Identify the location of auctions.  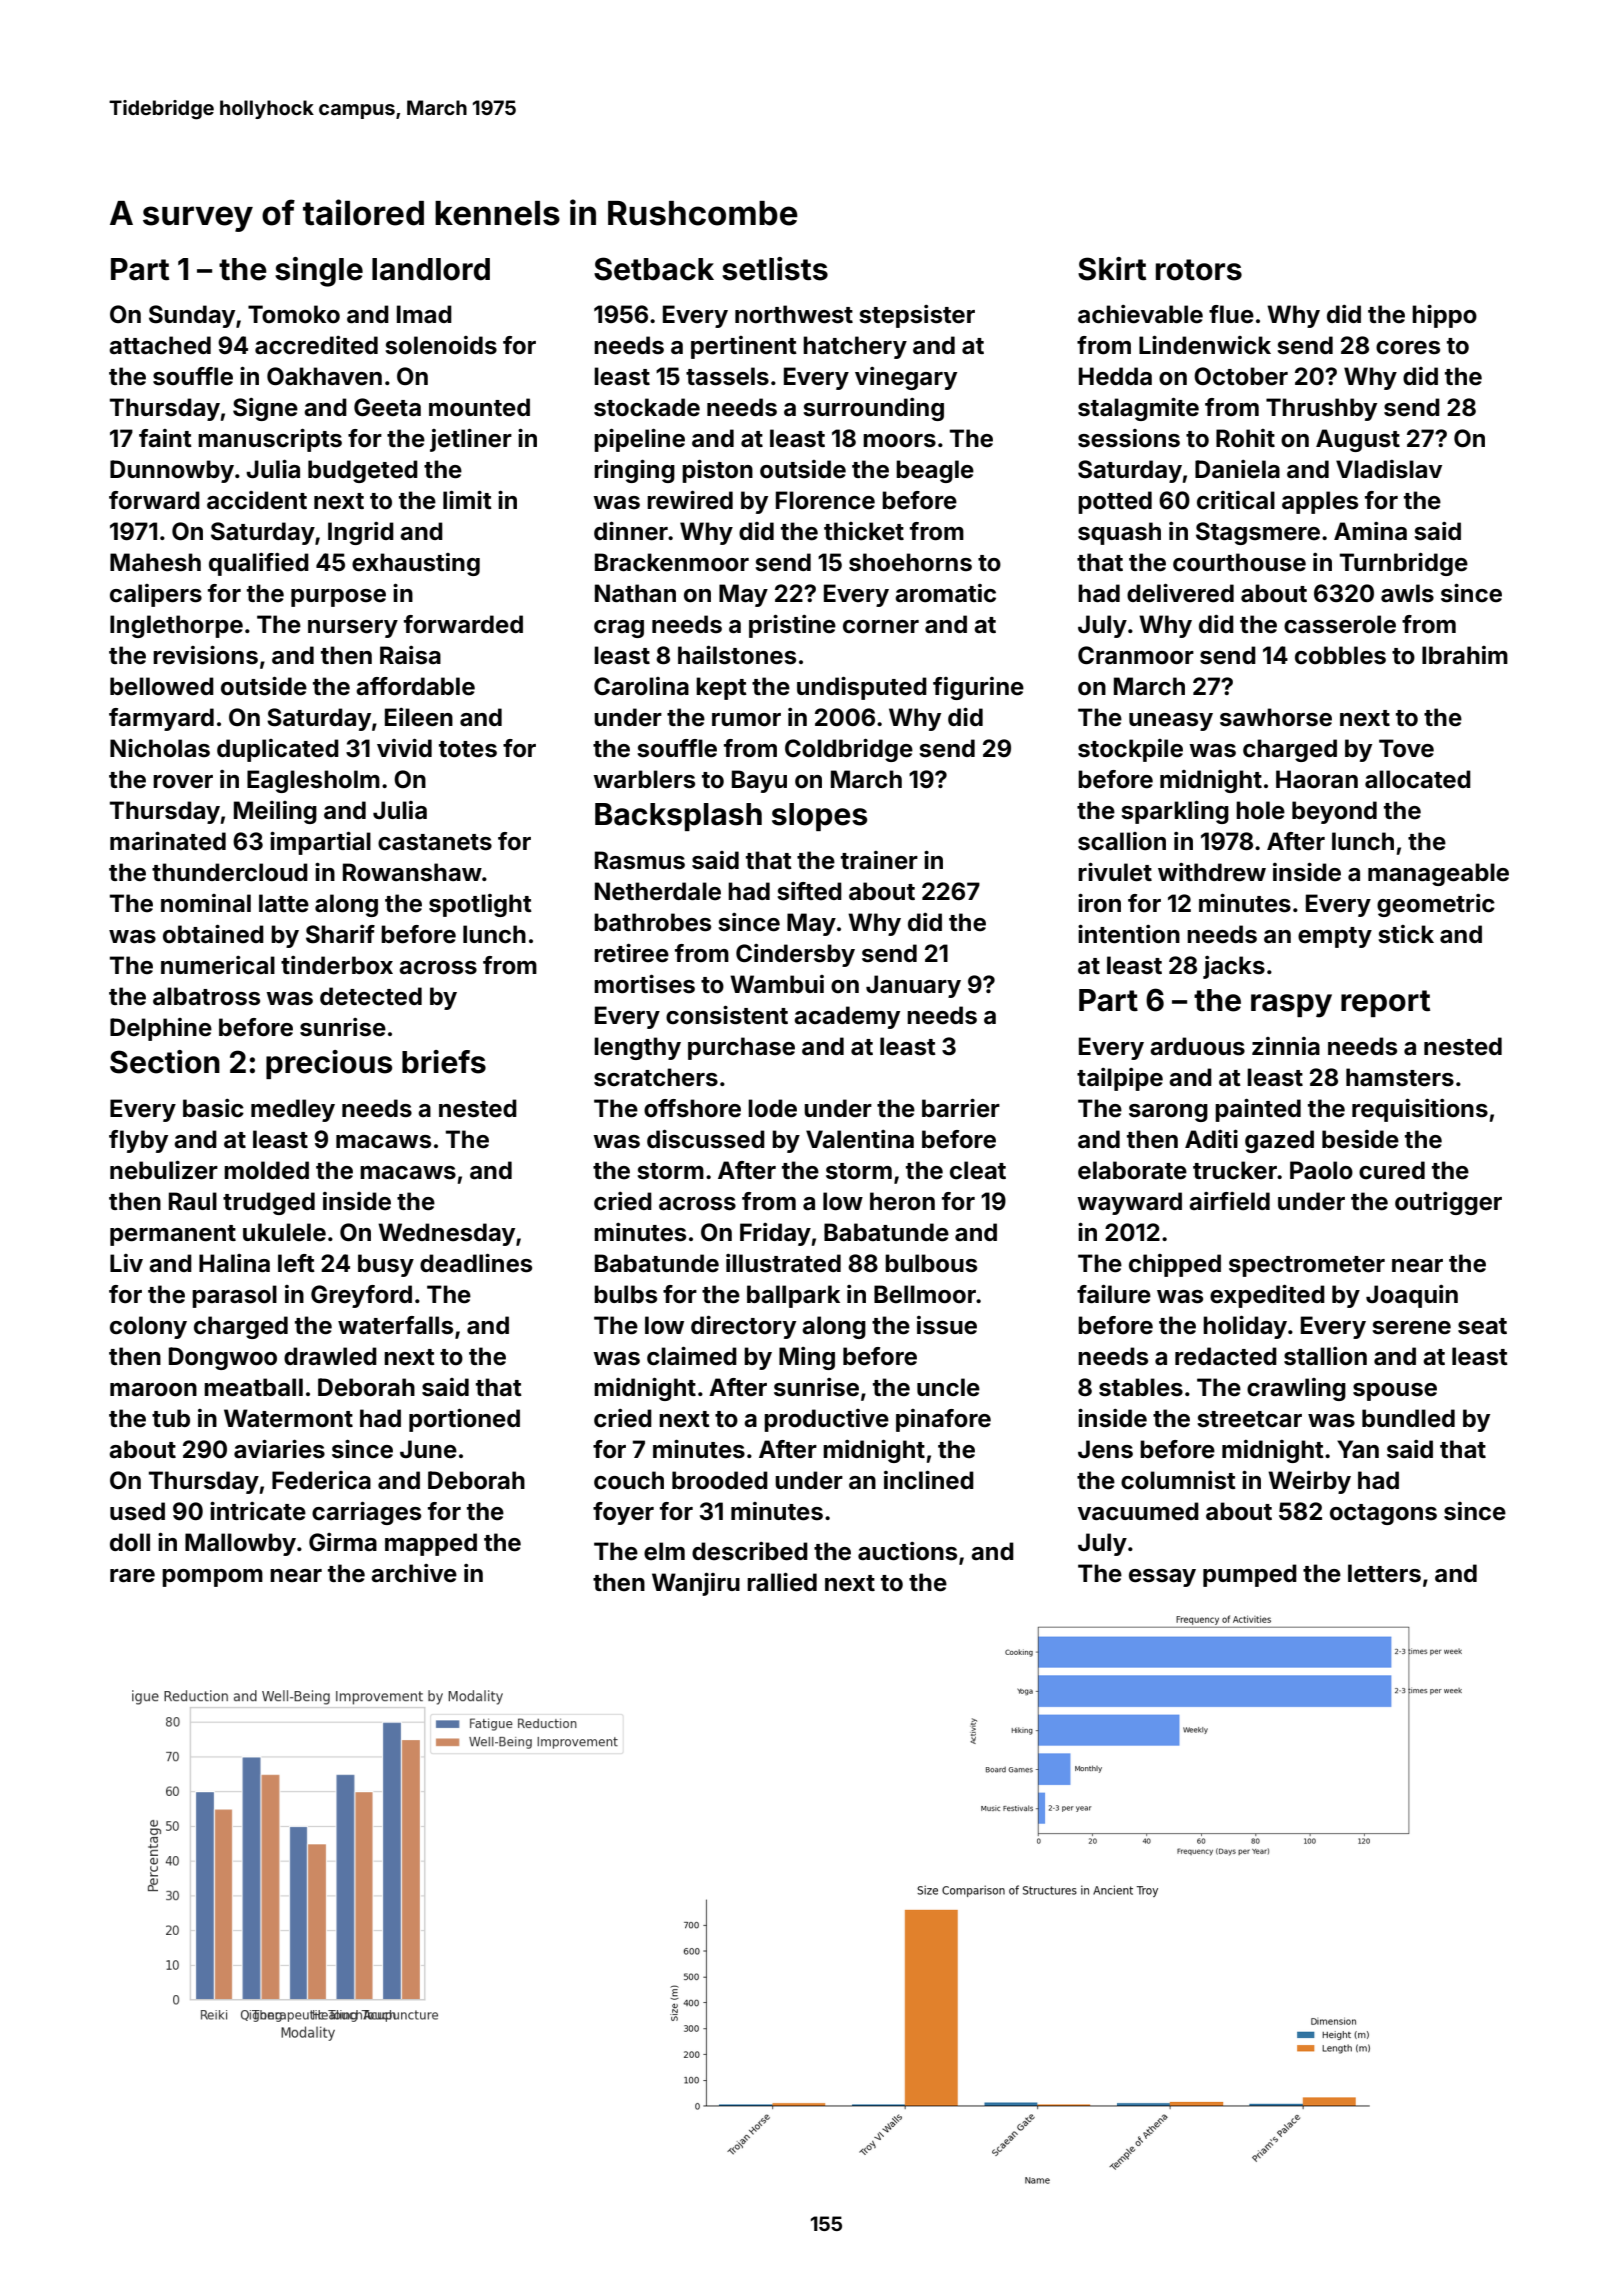
(907, 1551).
